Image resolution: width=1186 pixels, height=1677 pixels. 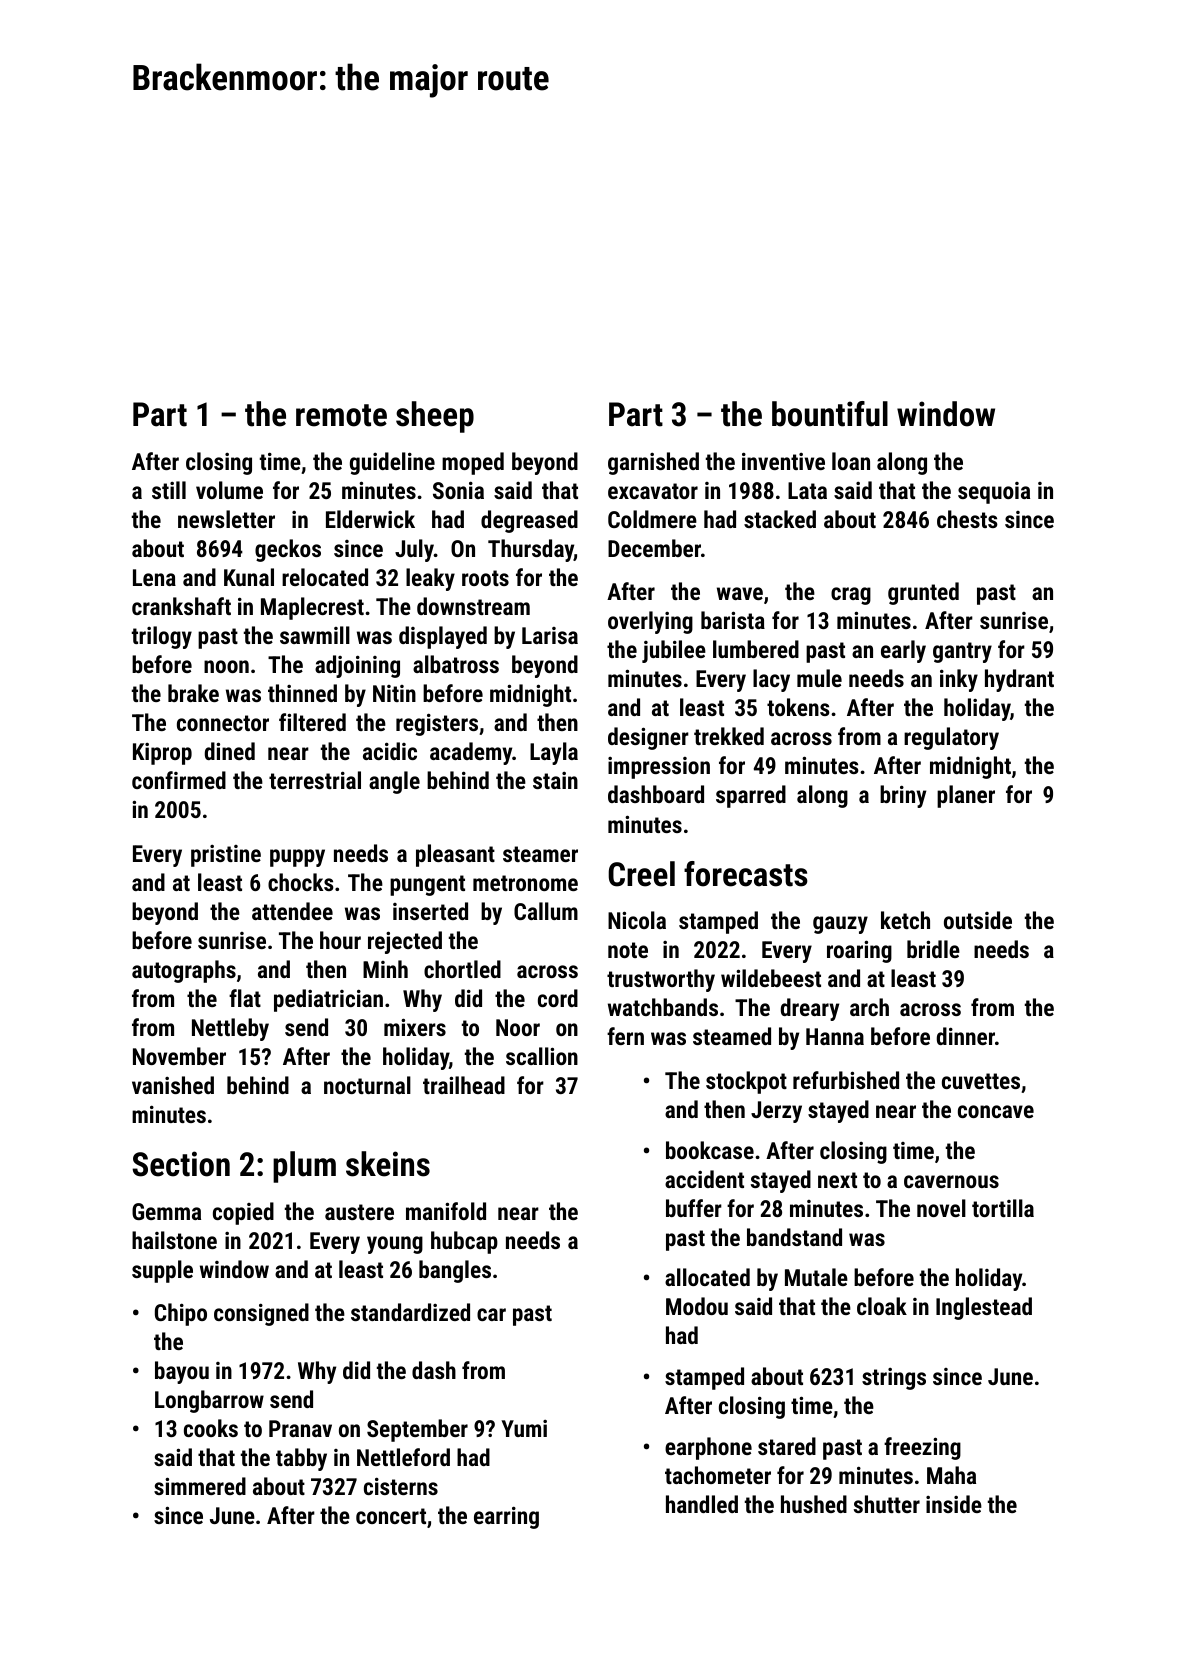 I want to click on puppy, so click(x=297, y=858).
